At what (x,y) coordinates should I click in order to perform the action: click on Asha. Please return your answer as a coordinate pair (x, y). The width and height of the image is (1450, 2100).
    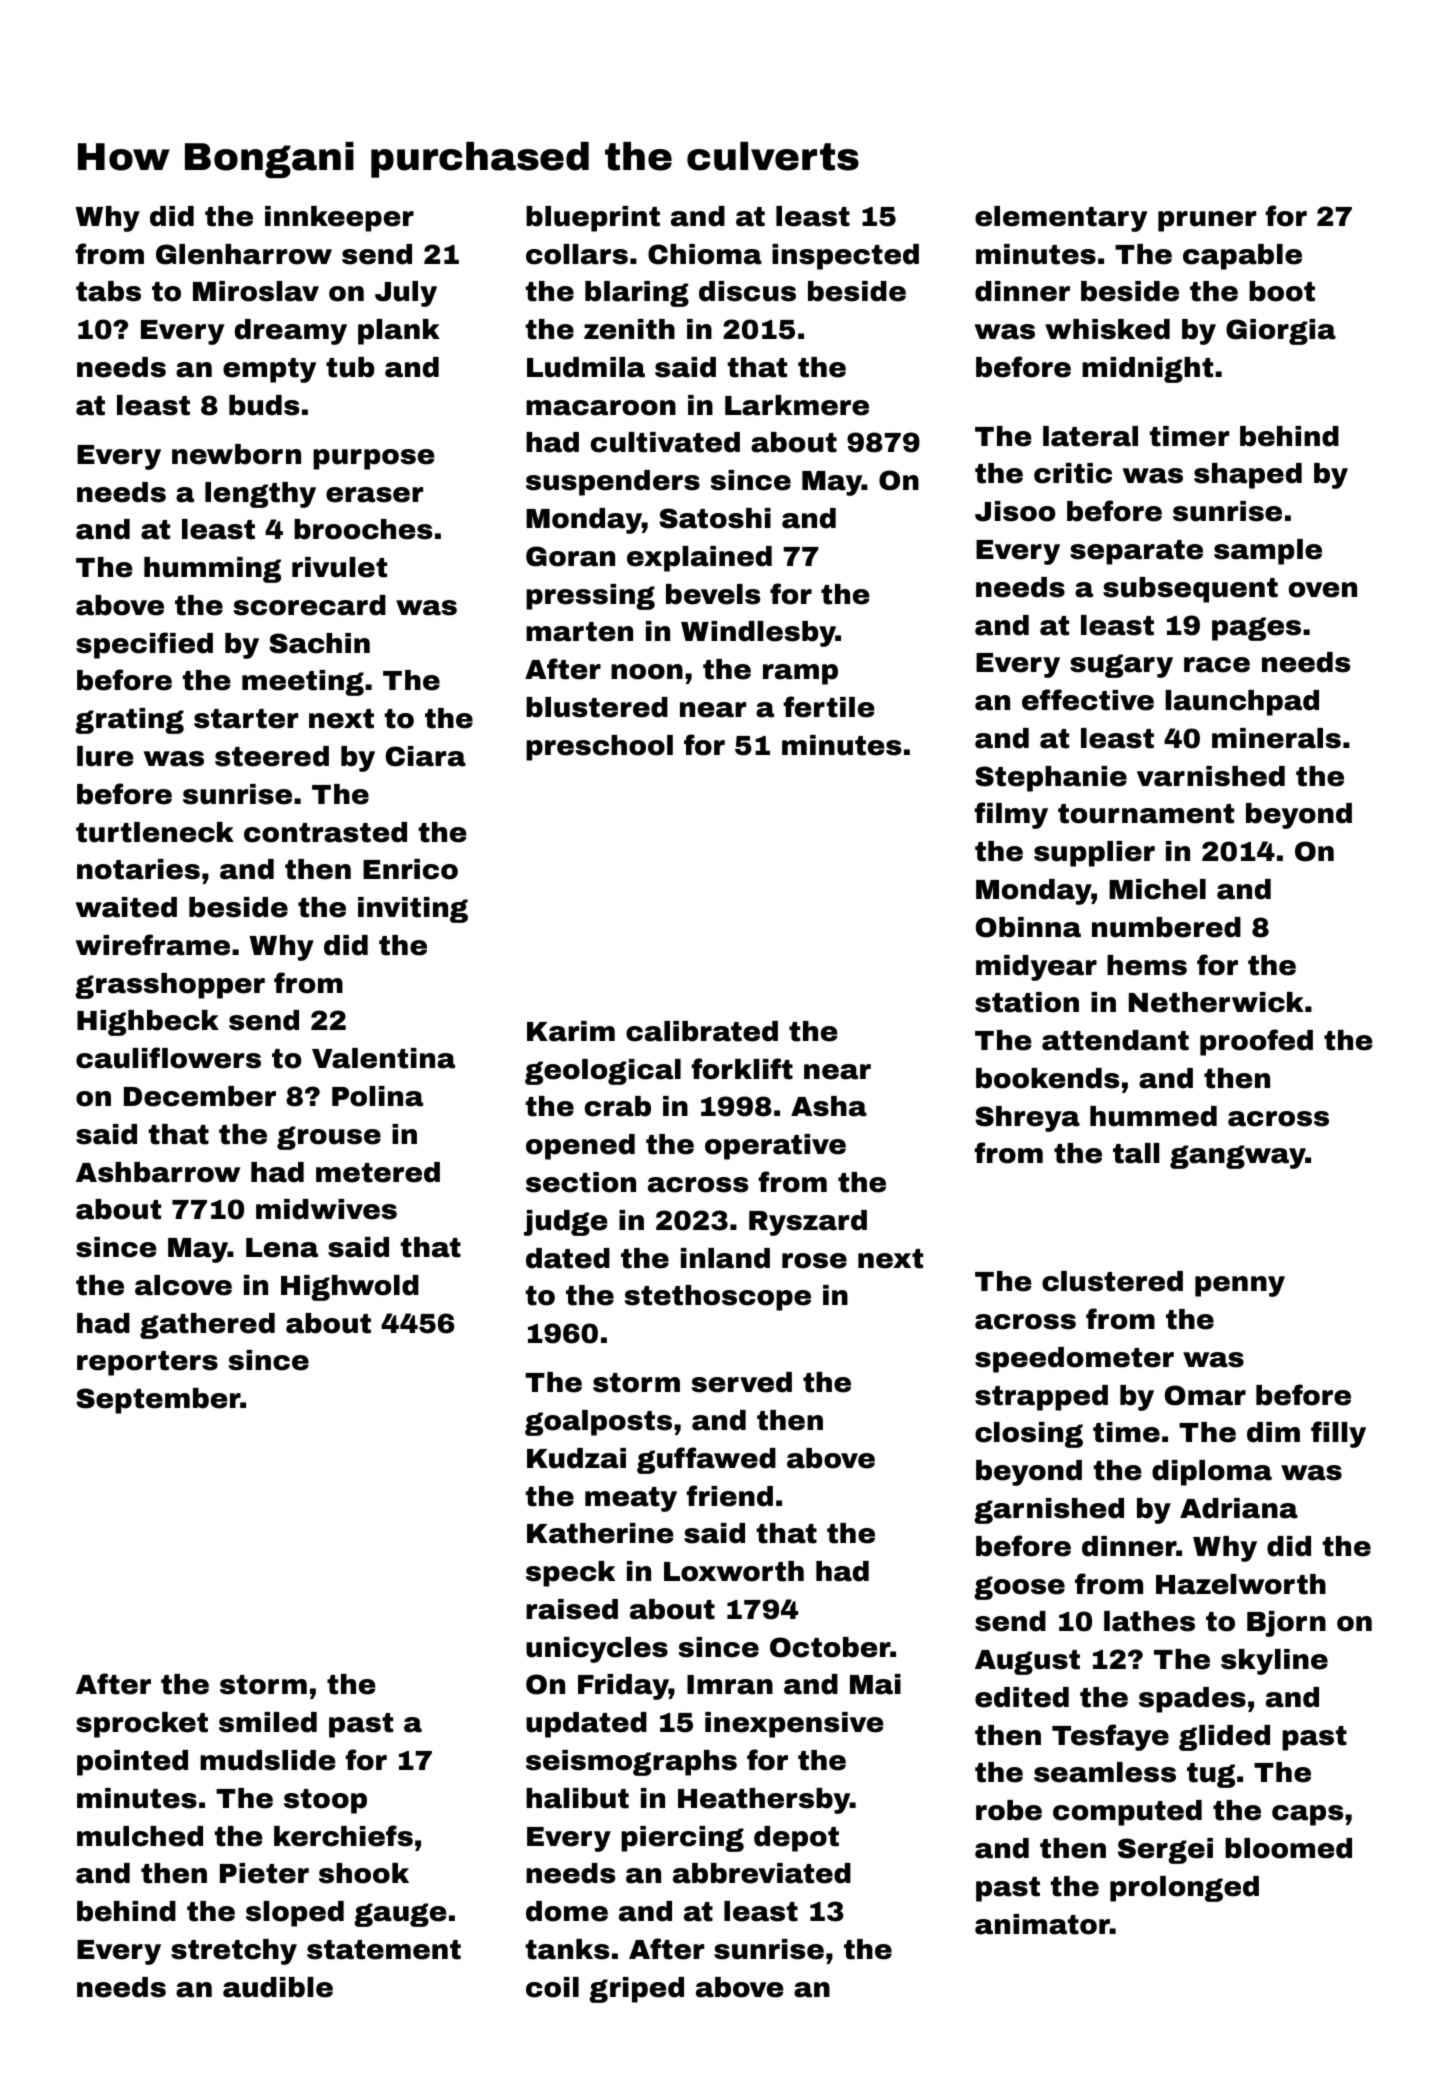
    Looking at the image, I should click on (829, 1106).
